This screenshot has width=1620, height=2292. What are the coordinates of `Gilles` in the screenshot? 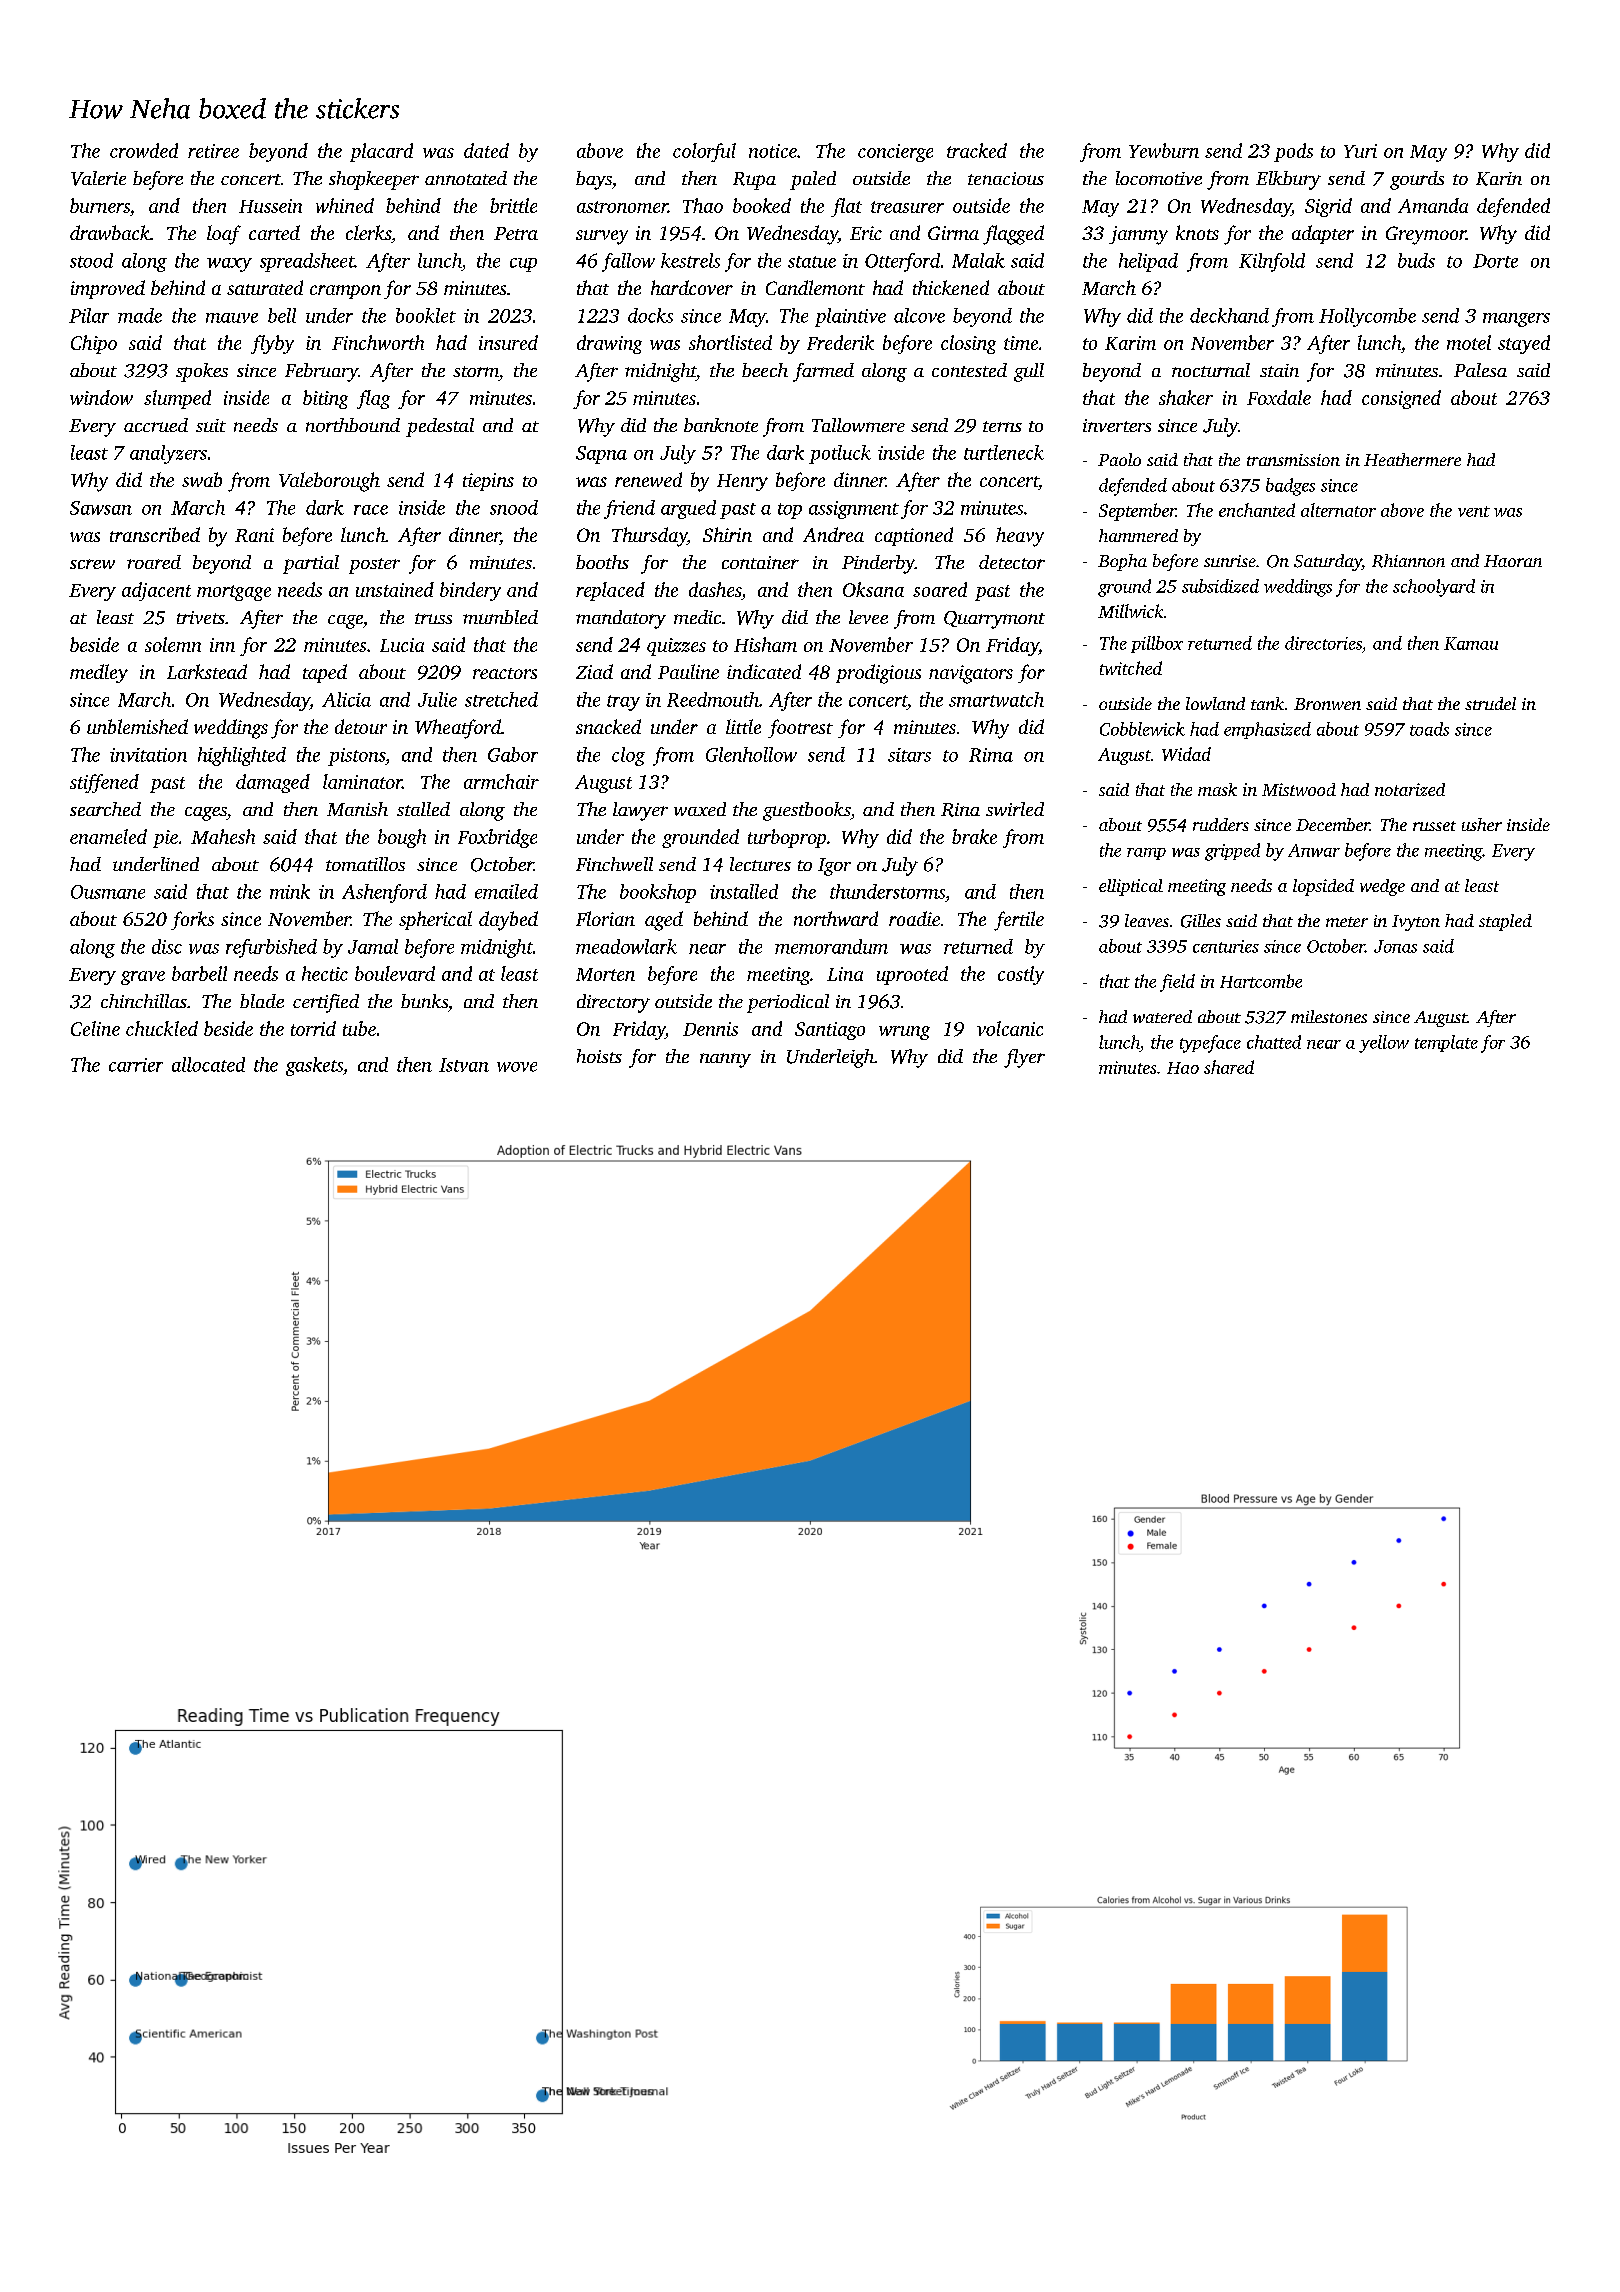 It's located at (1201, 921).
